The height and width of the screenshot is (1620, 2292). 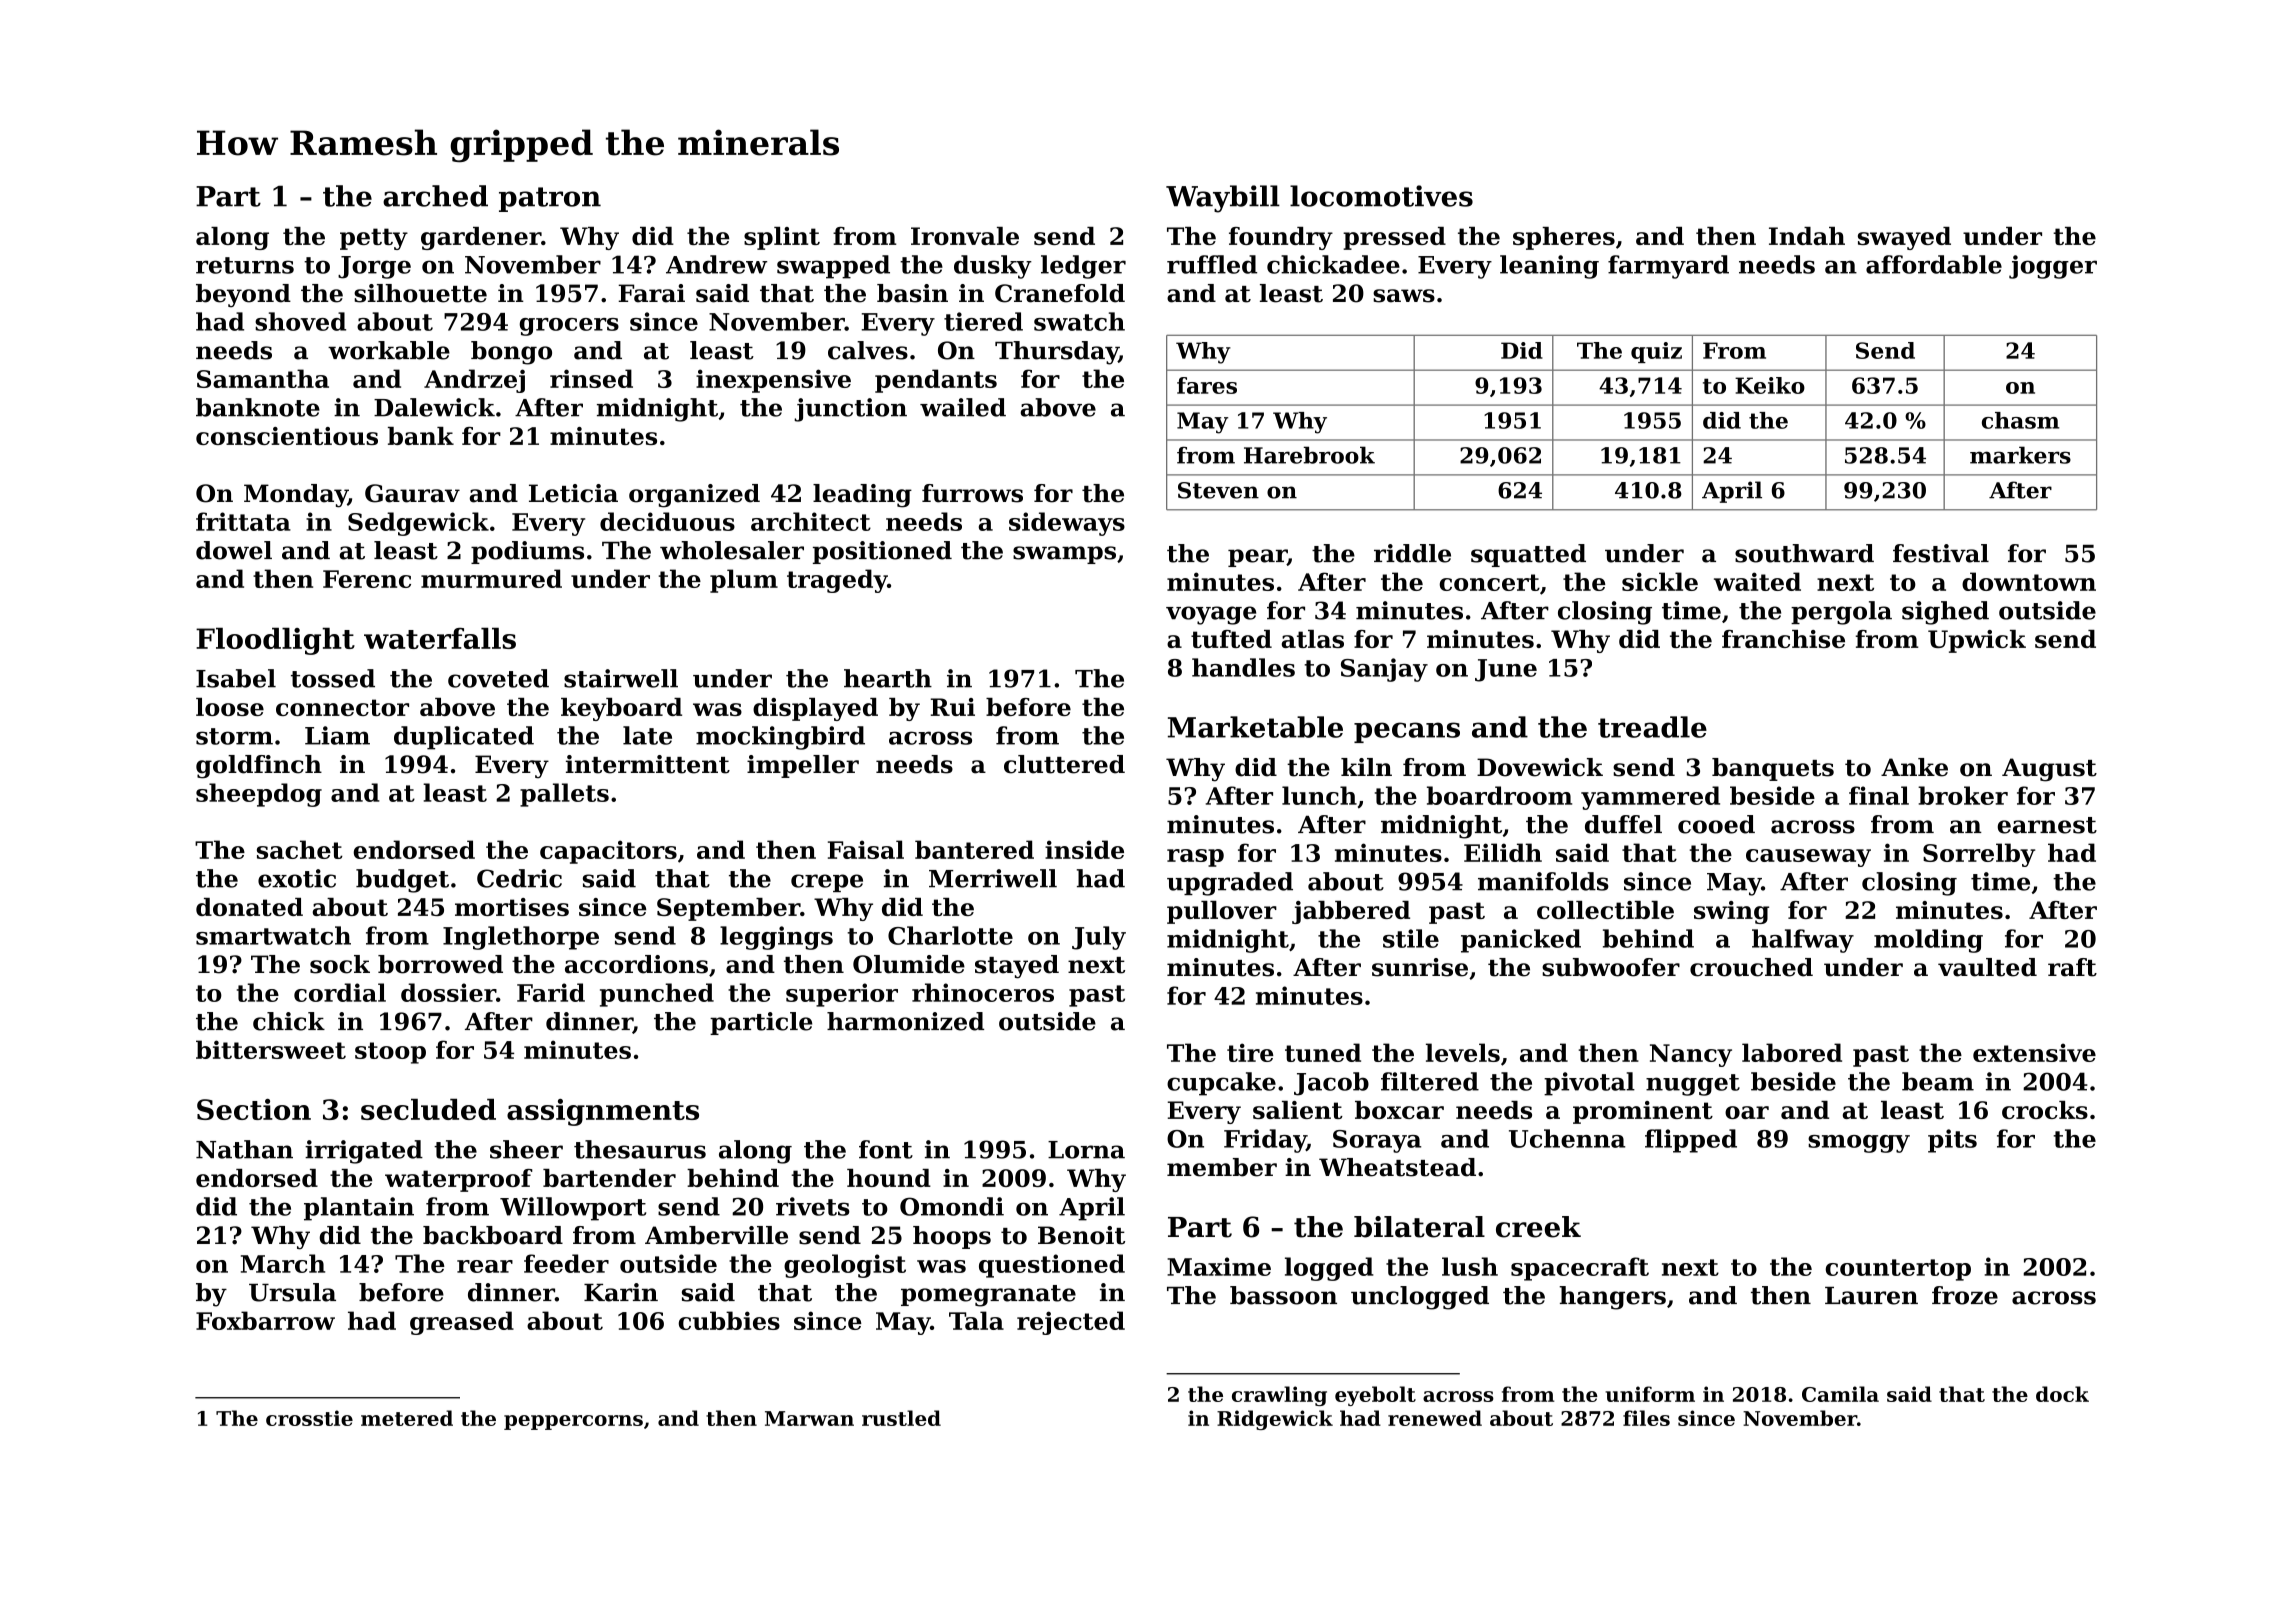 I want to click on markers, so click(x=2020, y=455).
